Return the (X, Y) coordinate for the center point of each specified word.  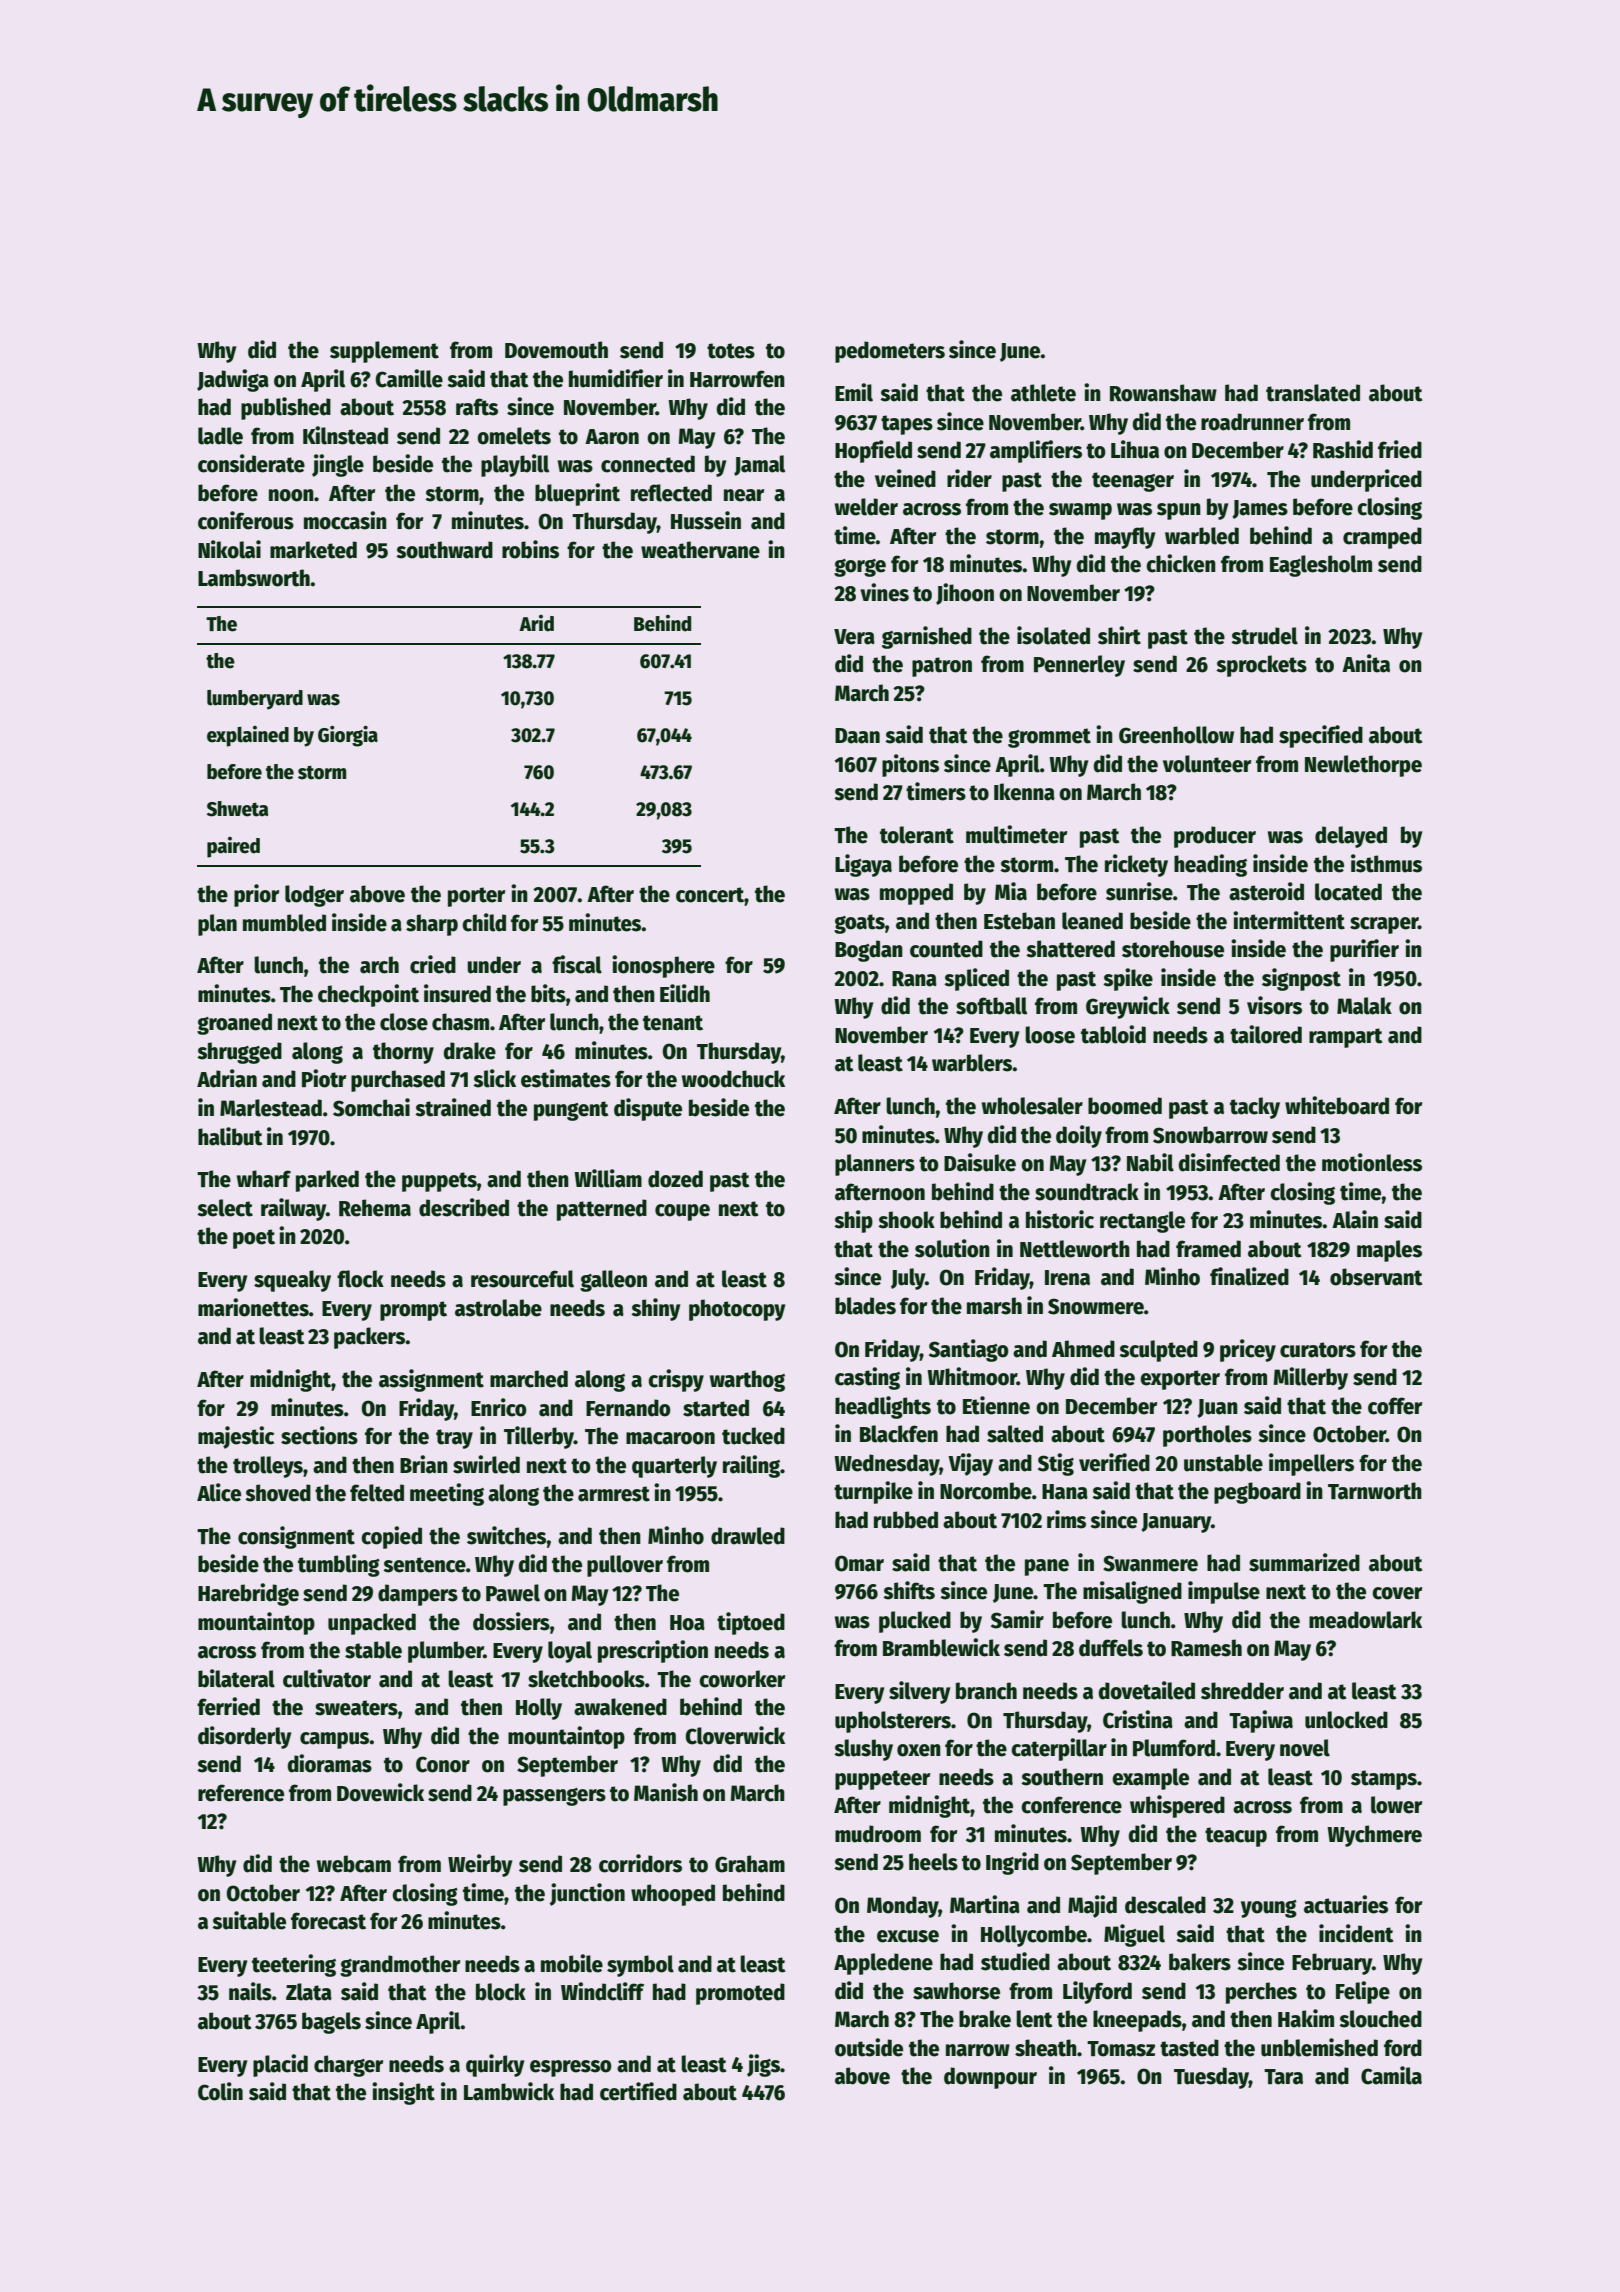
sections (319, 1435)
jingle (338, 465)
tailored (1266, 1034)
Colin (220, 2091)
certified (638, 2091)
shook (906, 1220)
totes (731, 351)
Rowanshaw (1163, 393)
